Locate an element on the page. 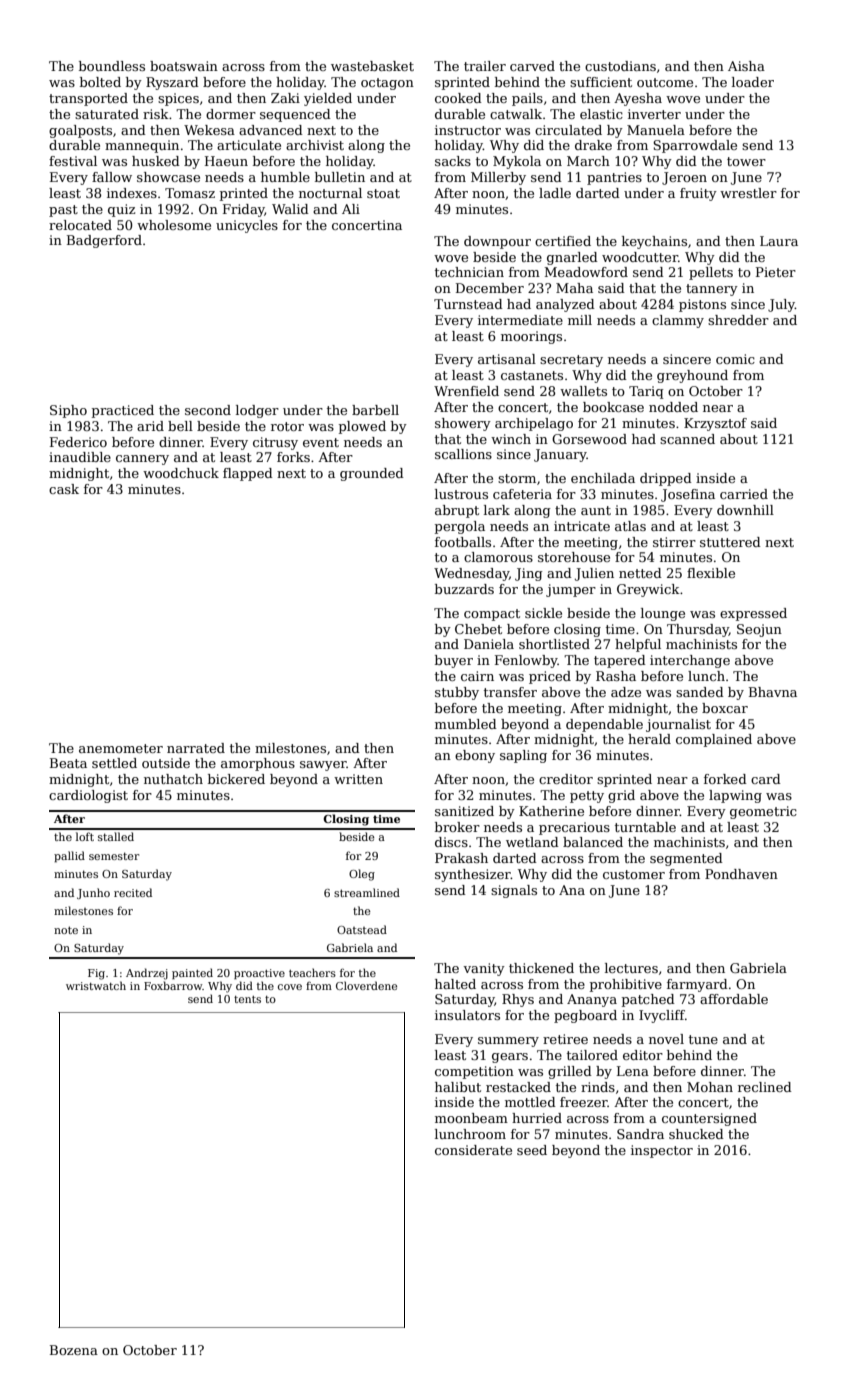  yielded is located at coordinates (328, 99).
